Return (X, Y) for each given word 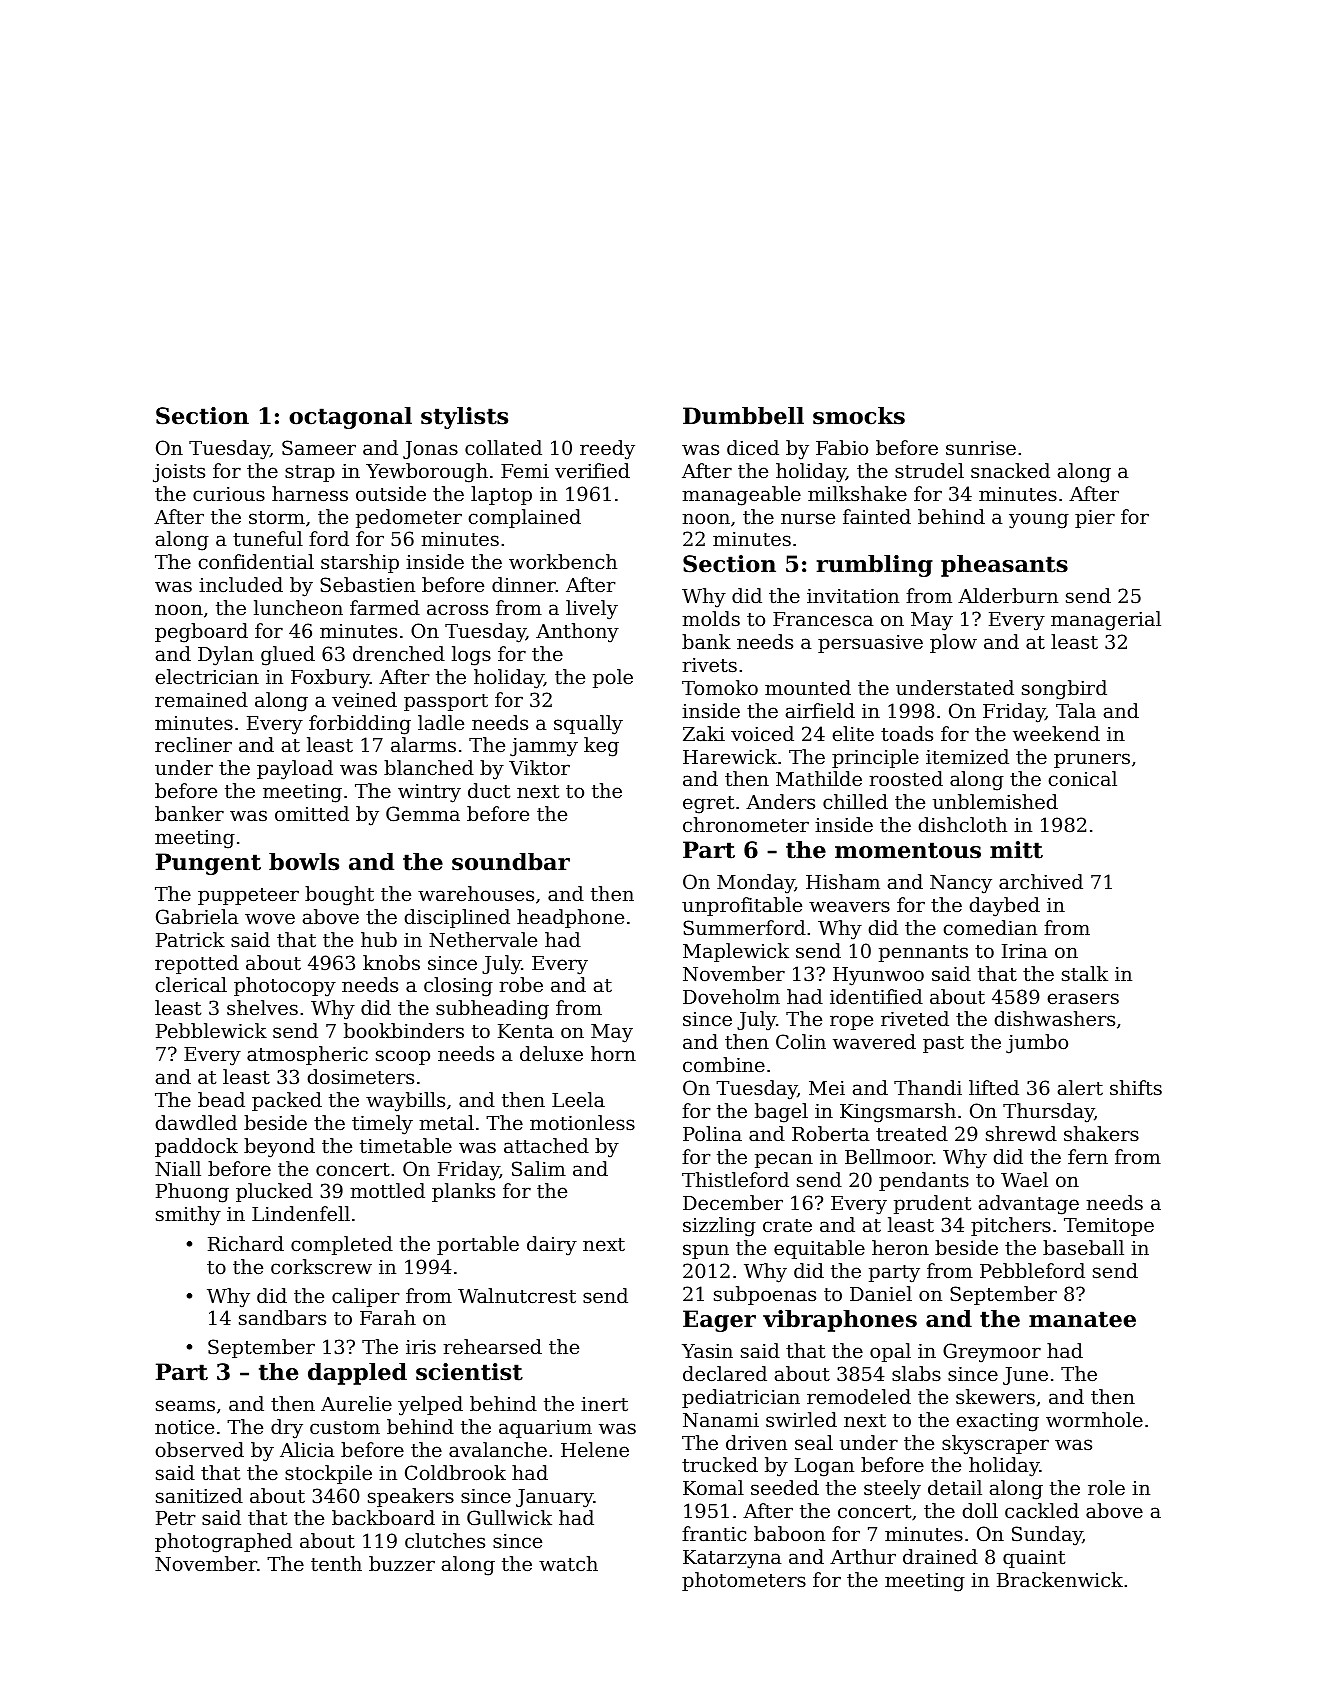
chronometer (746, 824)
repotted (197, 964)
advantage (1029, 1205)
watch (568, 1563)
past (943, 1044)
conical (1083, 778)
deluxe (551, 1053)
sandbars (282, 1317)
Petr (176, 1518)
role (1106, 1487)
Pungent (208, 864)
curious (229, 494)
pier (1095, 519)
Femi (525, 471)
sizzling (719, 1227)
